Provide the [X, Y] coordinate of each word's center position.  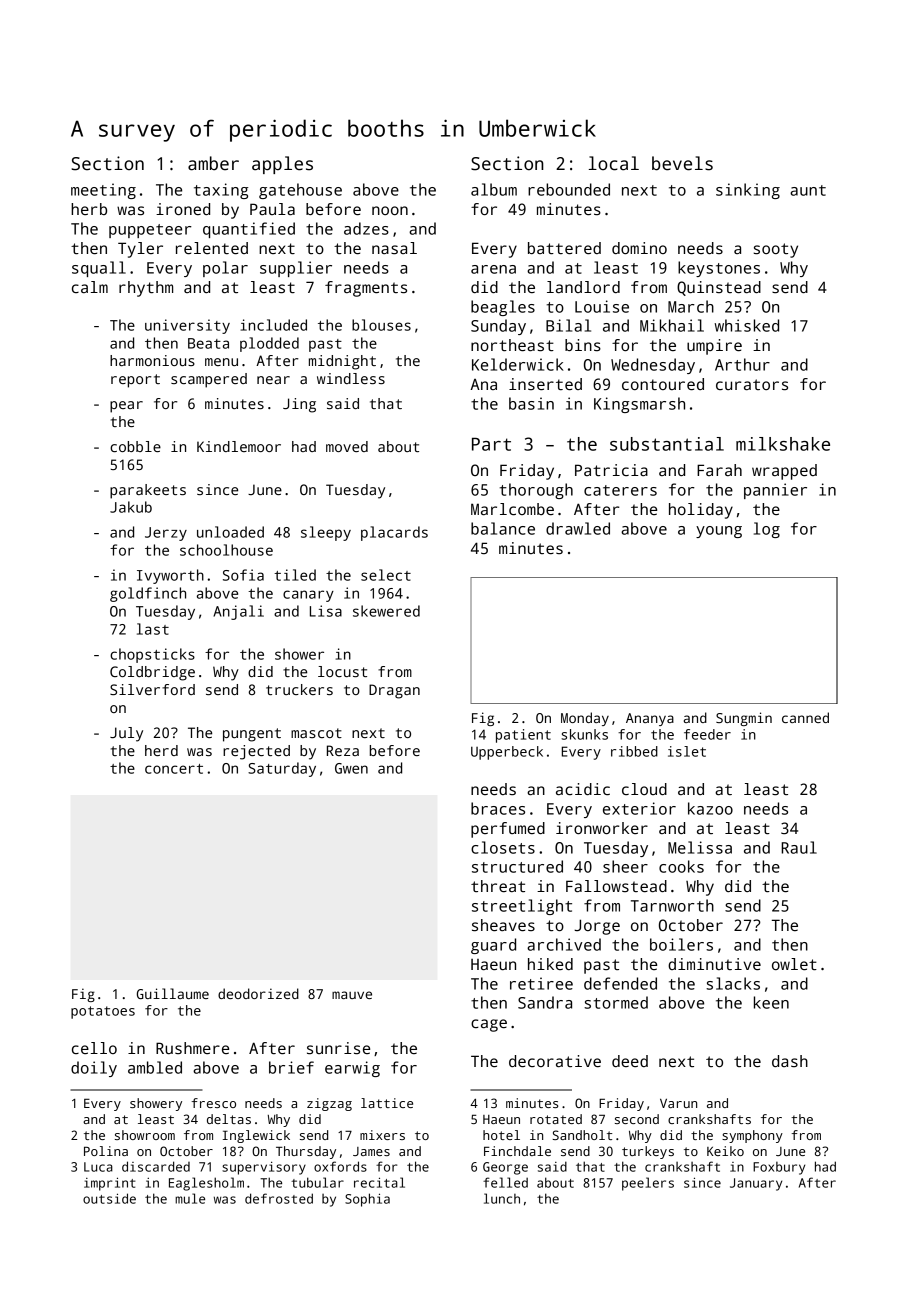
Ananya [650, 719]
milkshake [783, 444]
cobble [135, 446]
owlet [794, 964]
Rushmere [192, 1048]
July [126, 734]
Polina [106, 1151]
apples [282, 165]
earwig [352, 1069]
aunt [808, 190]
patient [523, 736]
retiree [541, 983]
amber [213, 163]
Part [491, 444]
